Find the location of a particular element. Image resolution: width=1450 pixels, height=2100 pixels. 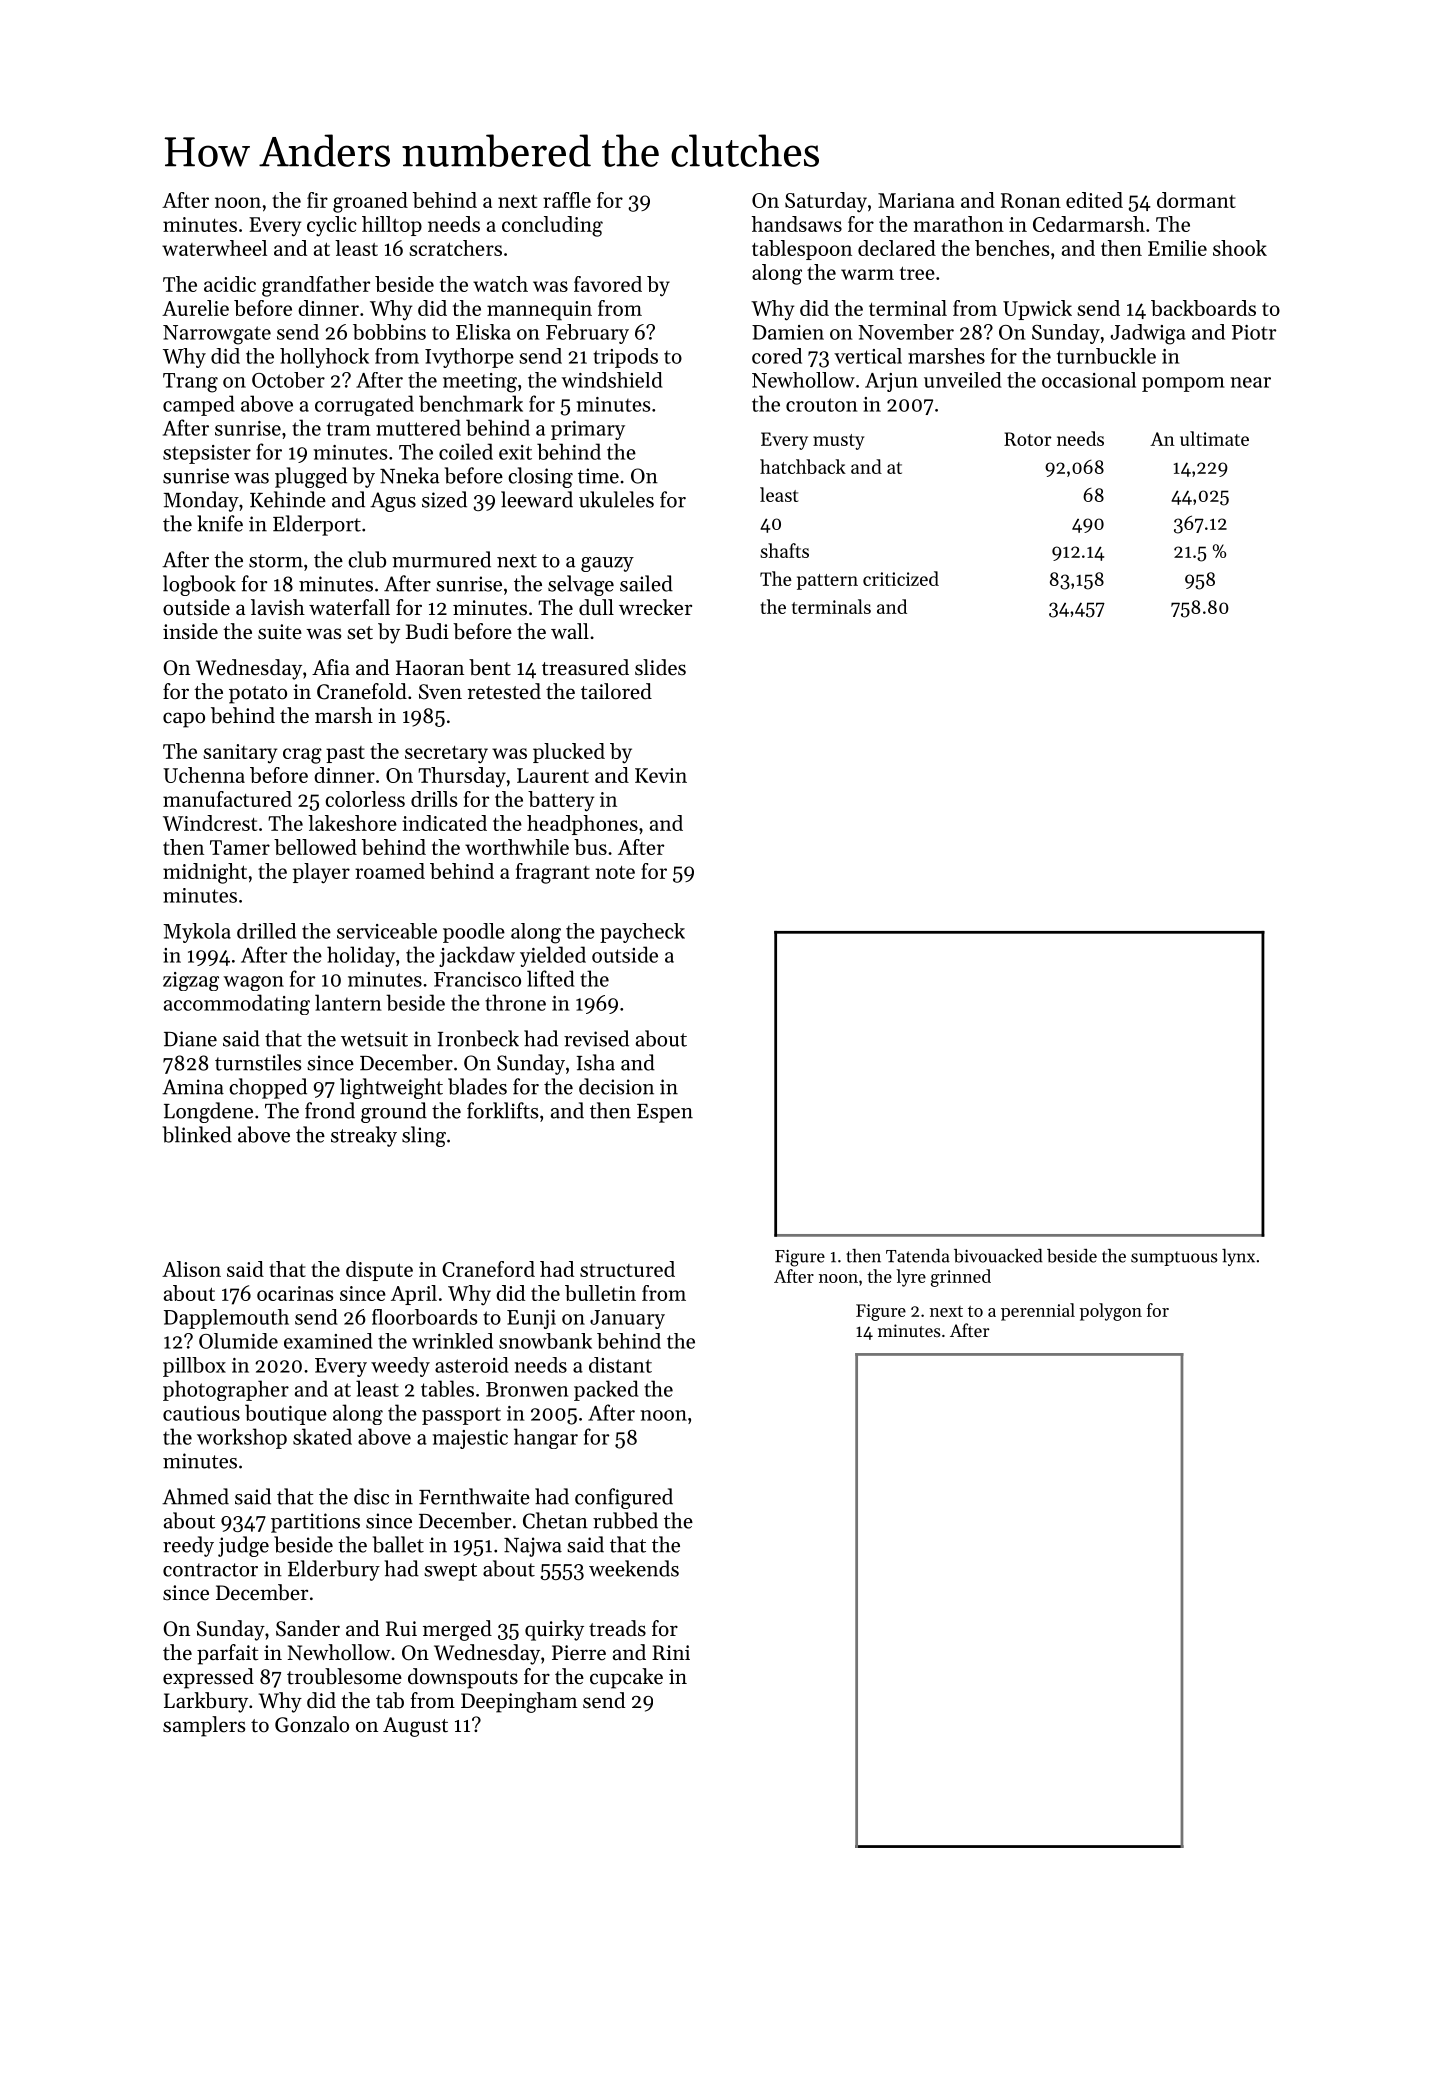

distant is located at coordinates (620, 1365).
